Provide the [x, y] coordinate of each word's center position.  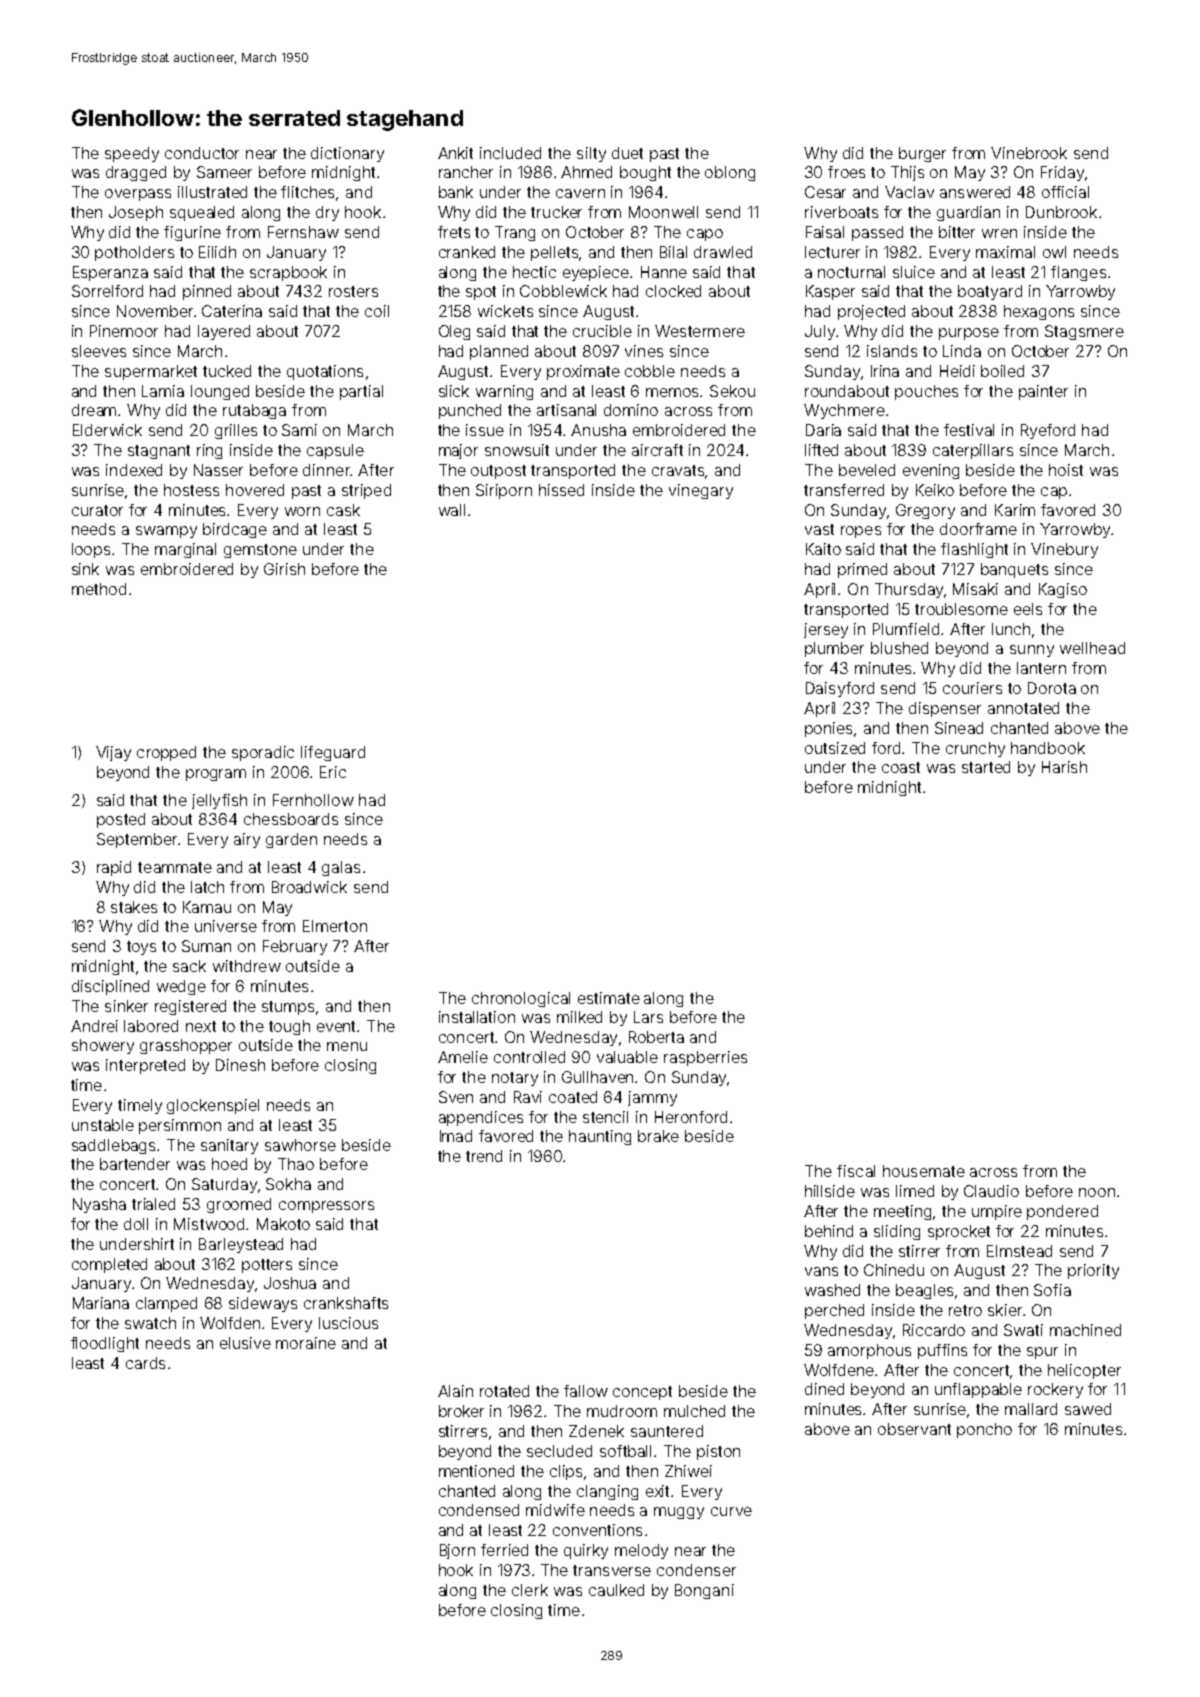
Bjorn [457, 1551]
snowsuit [517, 450]
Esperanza [110, 273]
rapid [114, 868]
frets [454, 232]
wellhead [1092, 648]
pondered [1062, 1212]
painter [1043, 392]
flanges [1078, 273]
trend [484, 1156]
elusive [245, 1343]
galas [341, 868]
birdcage [235, 530]
